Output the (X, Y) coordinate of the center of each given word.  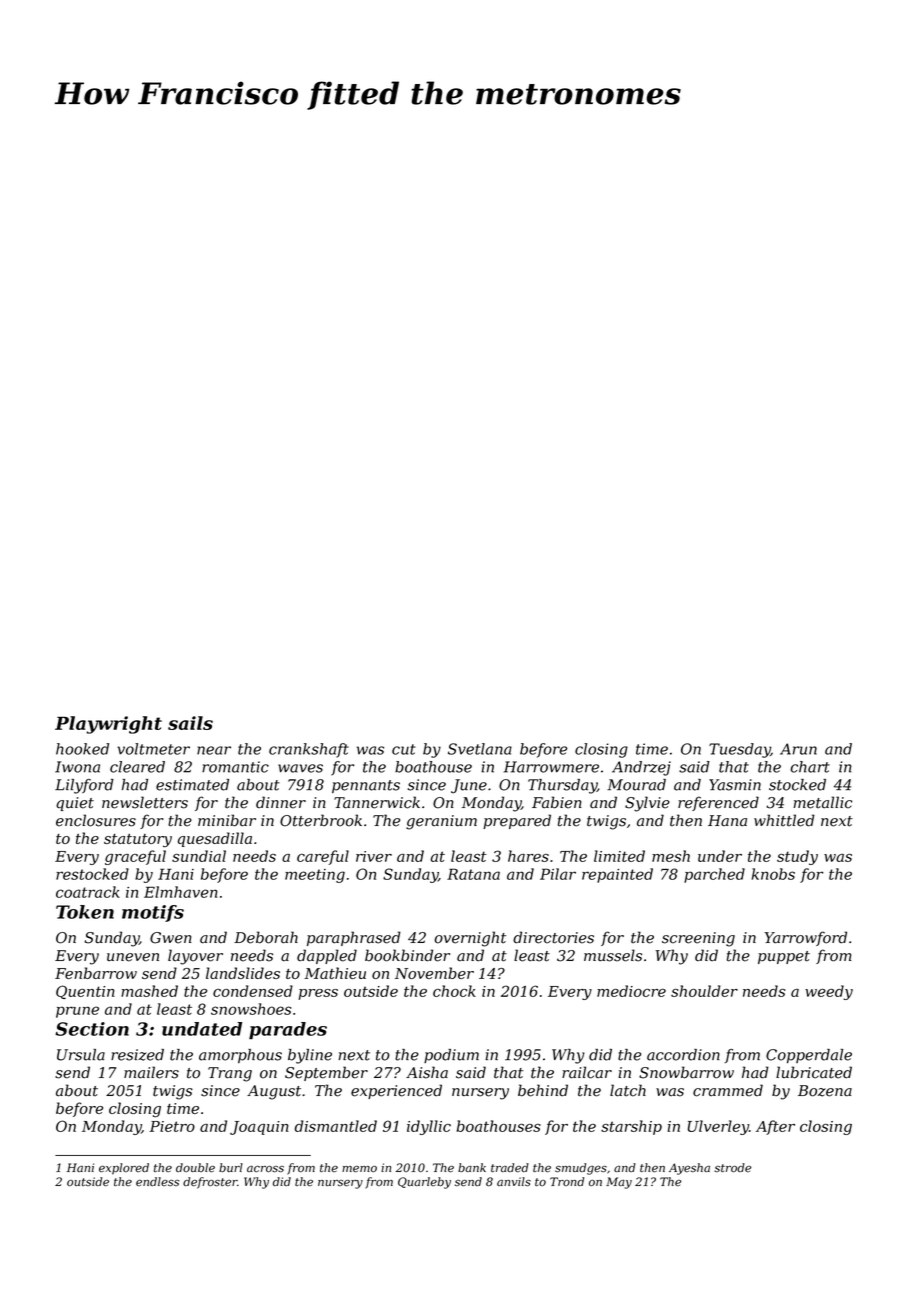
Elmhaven (180, 892)
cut (404, 749)
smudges (581, 1169)
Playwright (108, 725)
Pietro (172, 1126)
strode (732, 1168)
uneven (133, 957)
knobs (773, 874)
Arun (798, 749)
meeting (315, 876)
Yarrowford (806, 938)
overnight (470, 939)
